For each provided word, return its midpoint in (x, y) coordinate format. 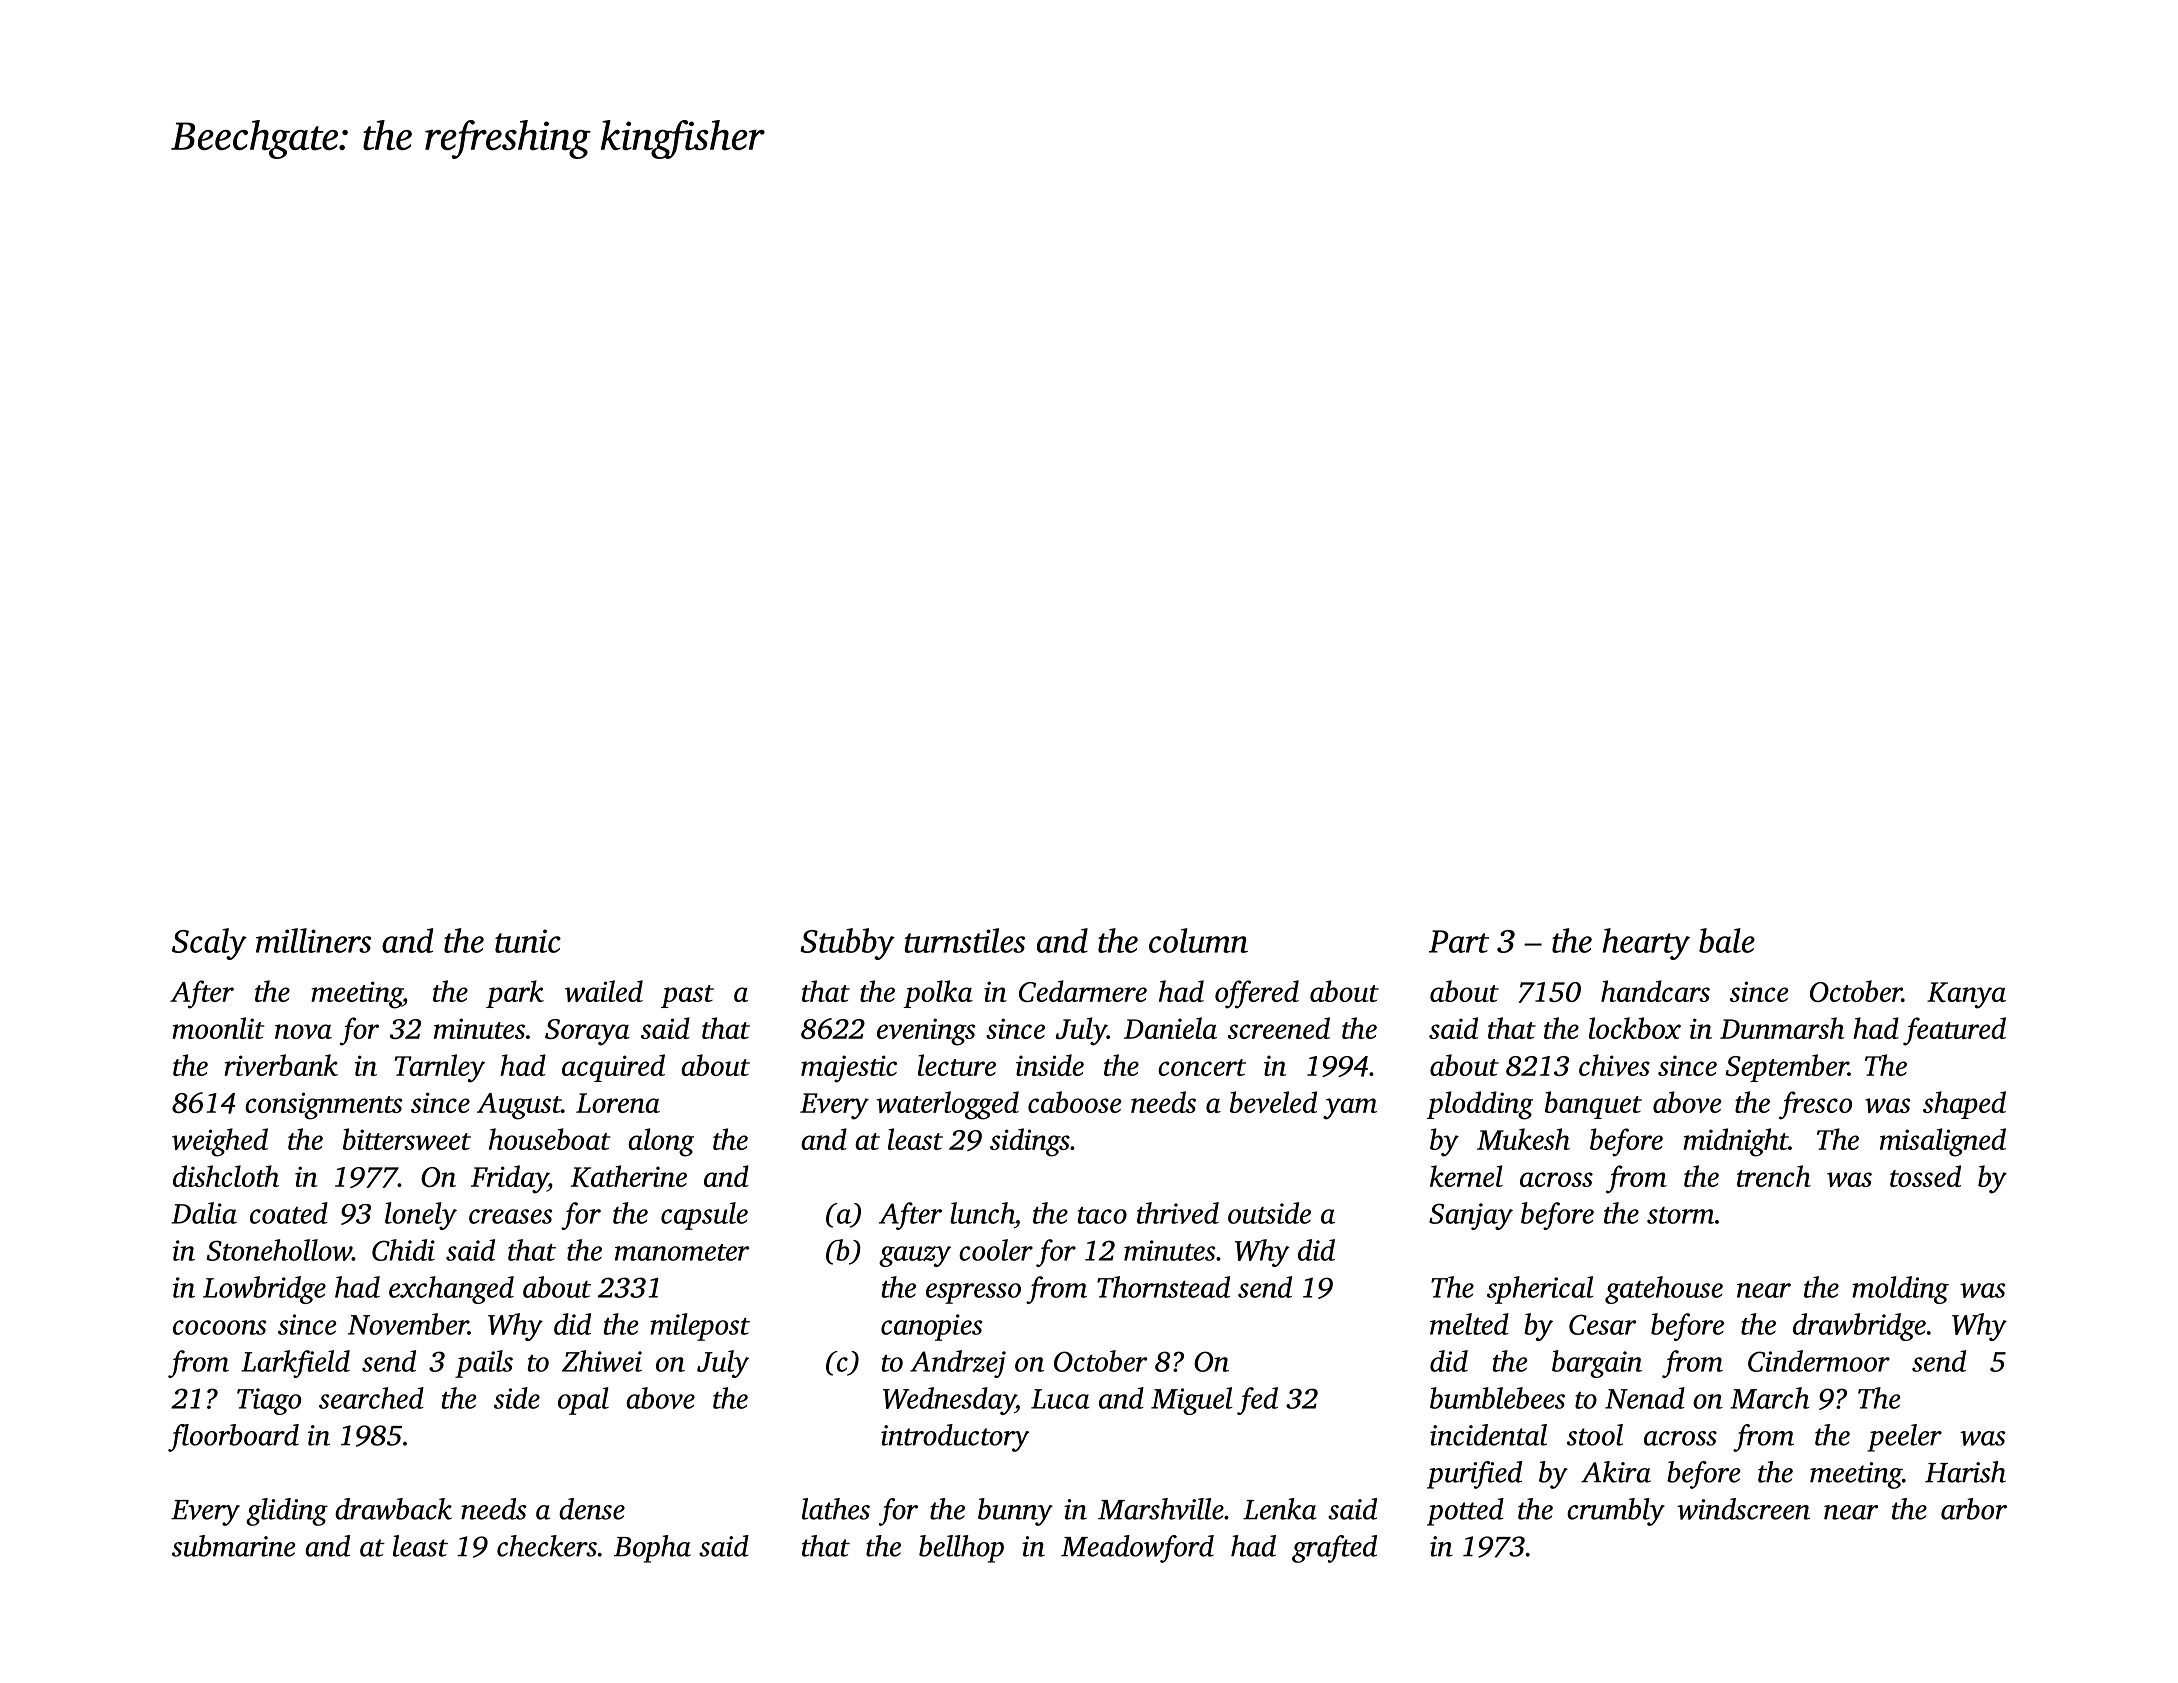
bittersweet (407, 1139)
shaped (1964, 1105)
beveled (1273, 1102)
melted (1469, 1324)
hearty (1646, 944)
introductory (955, 1438)
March (1770, 1398)
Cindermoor (1819, 1361)
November (408, 1324)
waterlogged (947, 1105)
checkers (547, 1546)
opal (583, 1401)
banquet (1593, 1105)
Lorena (618, 1103)
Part (1459, 941)
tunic (528, 941)
